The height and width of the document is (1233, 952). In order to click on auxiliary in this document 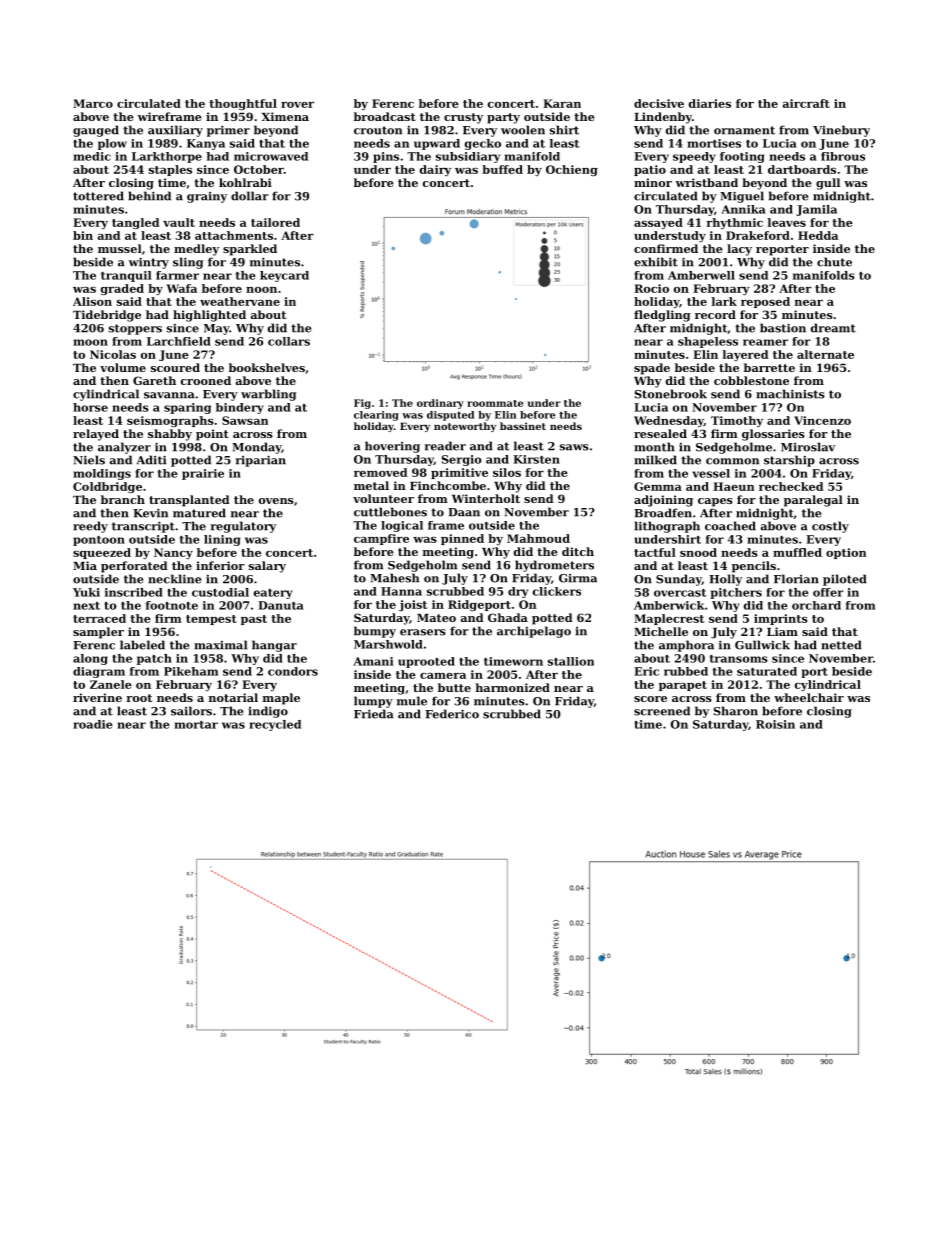, I will do `click(175, 131)`.
